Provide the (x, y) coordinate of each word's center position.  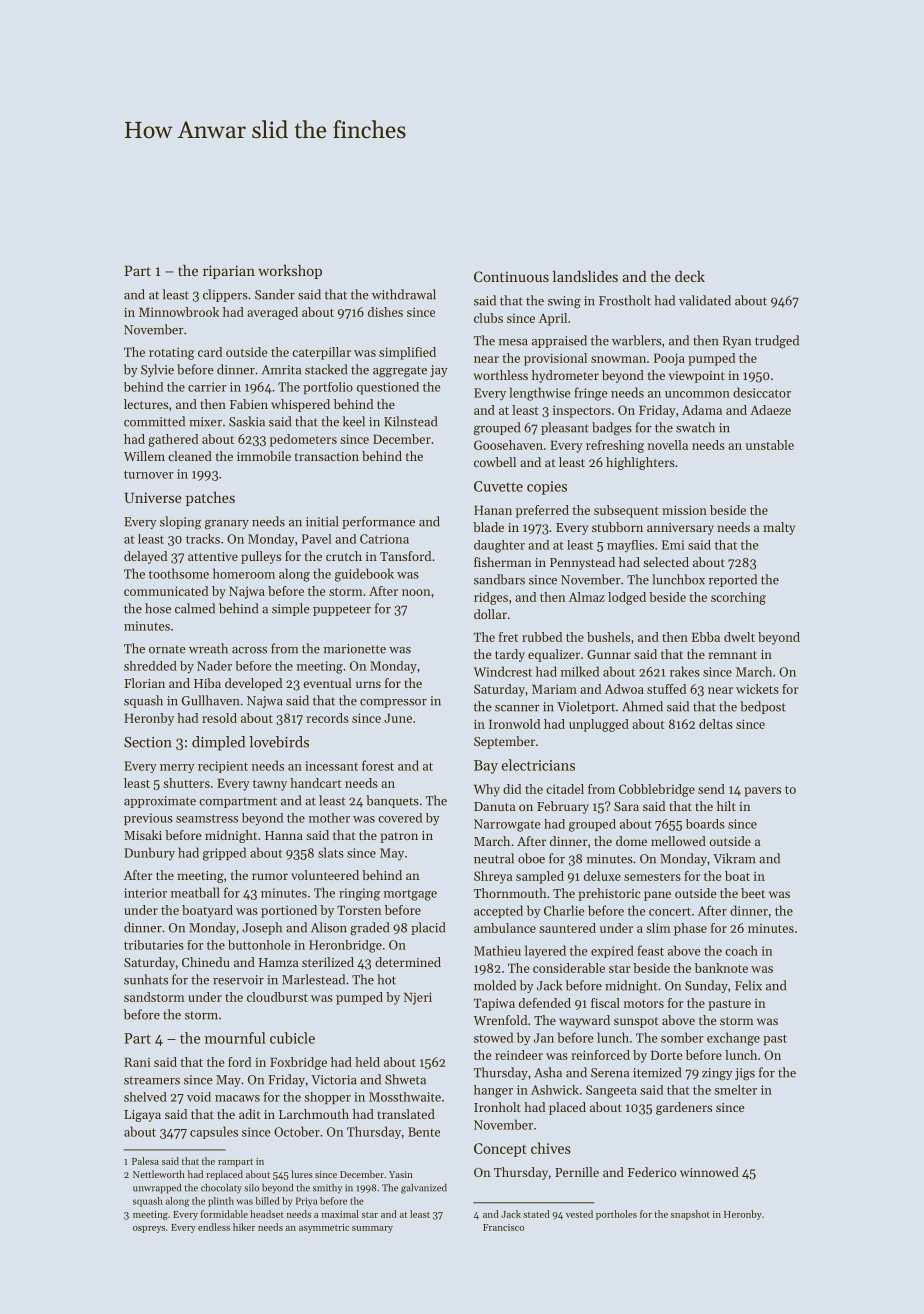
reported (733, 580)
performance (378, 522)
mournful (235, 1038)
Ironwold (514, 724)
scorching (738, 598)
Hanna (284, 835)
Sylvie (157, 370)
